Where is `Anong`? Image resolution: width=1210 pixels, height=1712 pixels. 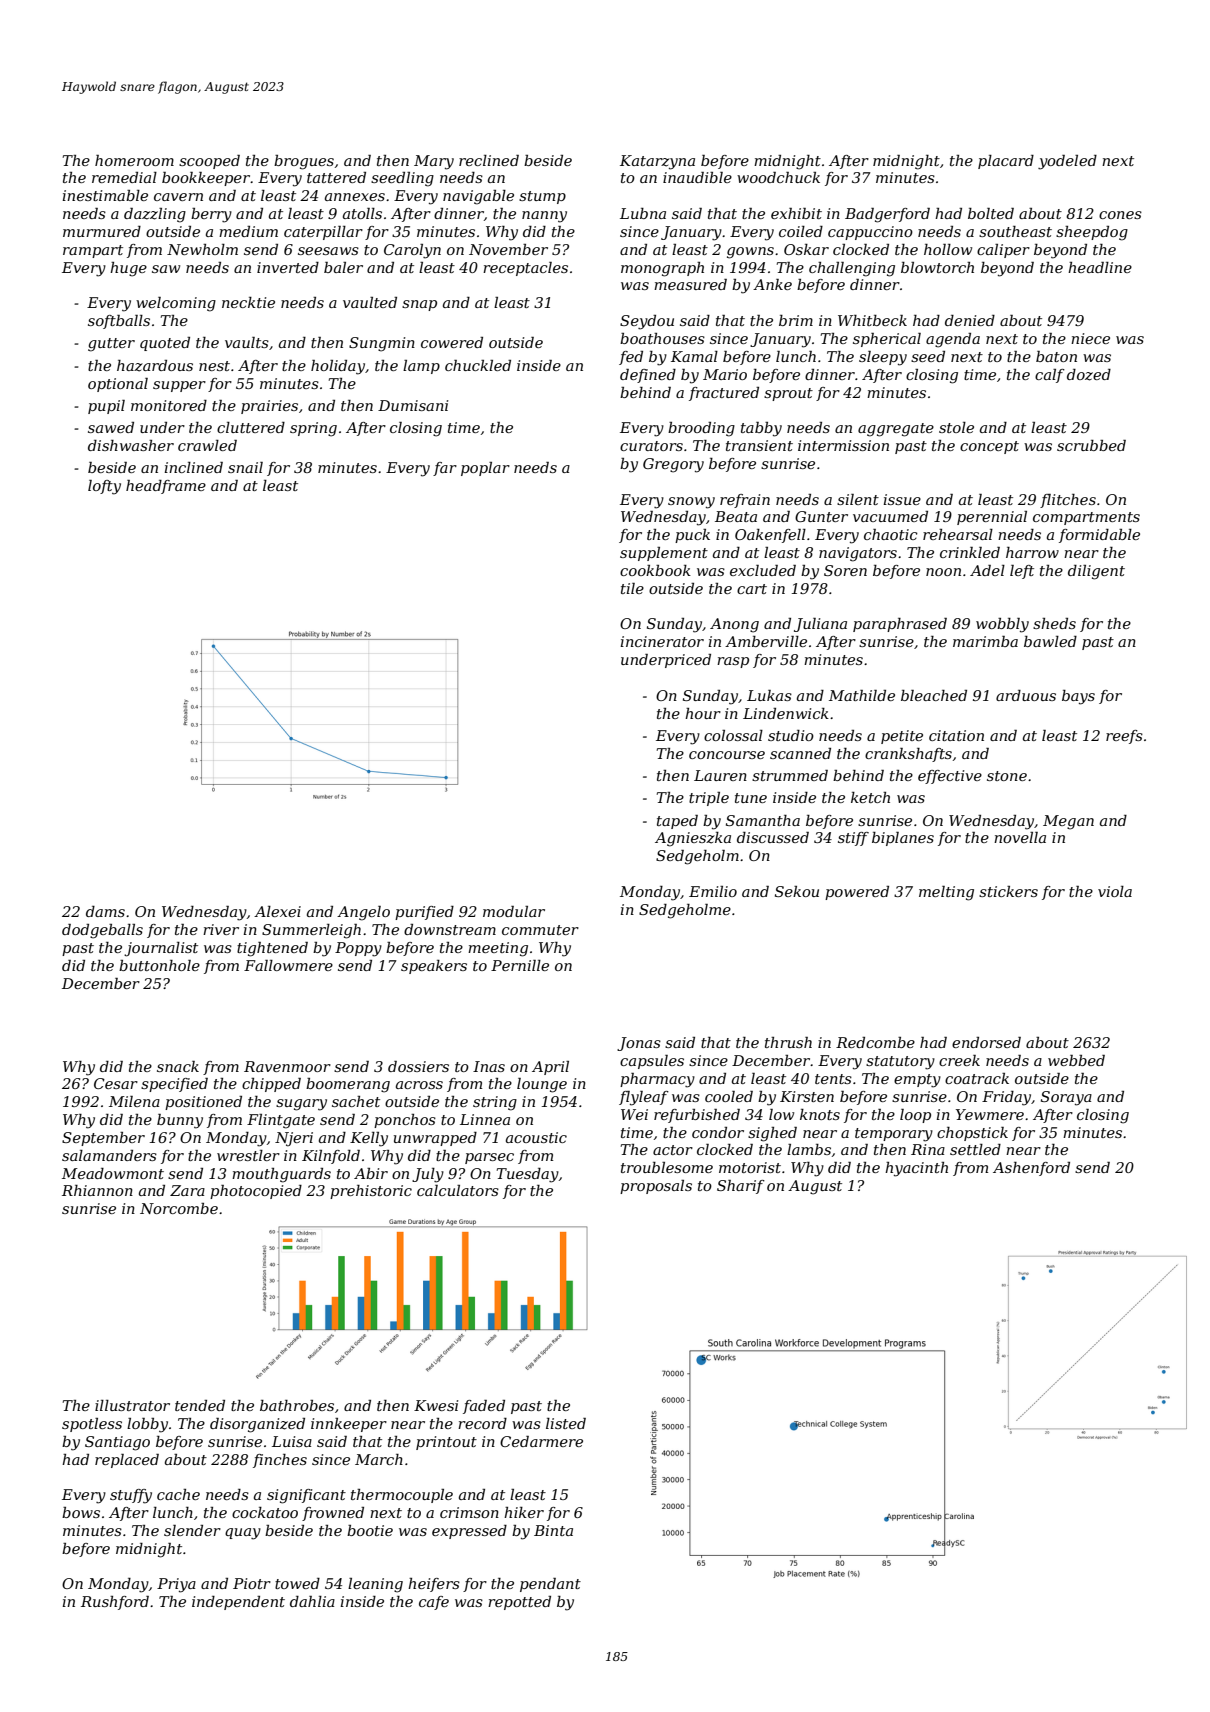 Anong is located at coordinates (734, 625).
